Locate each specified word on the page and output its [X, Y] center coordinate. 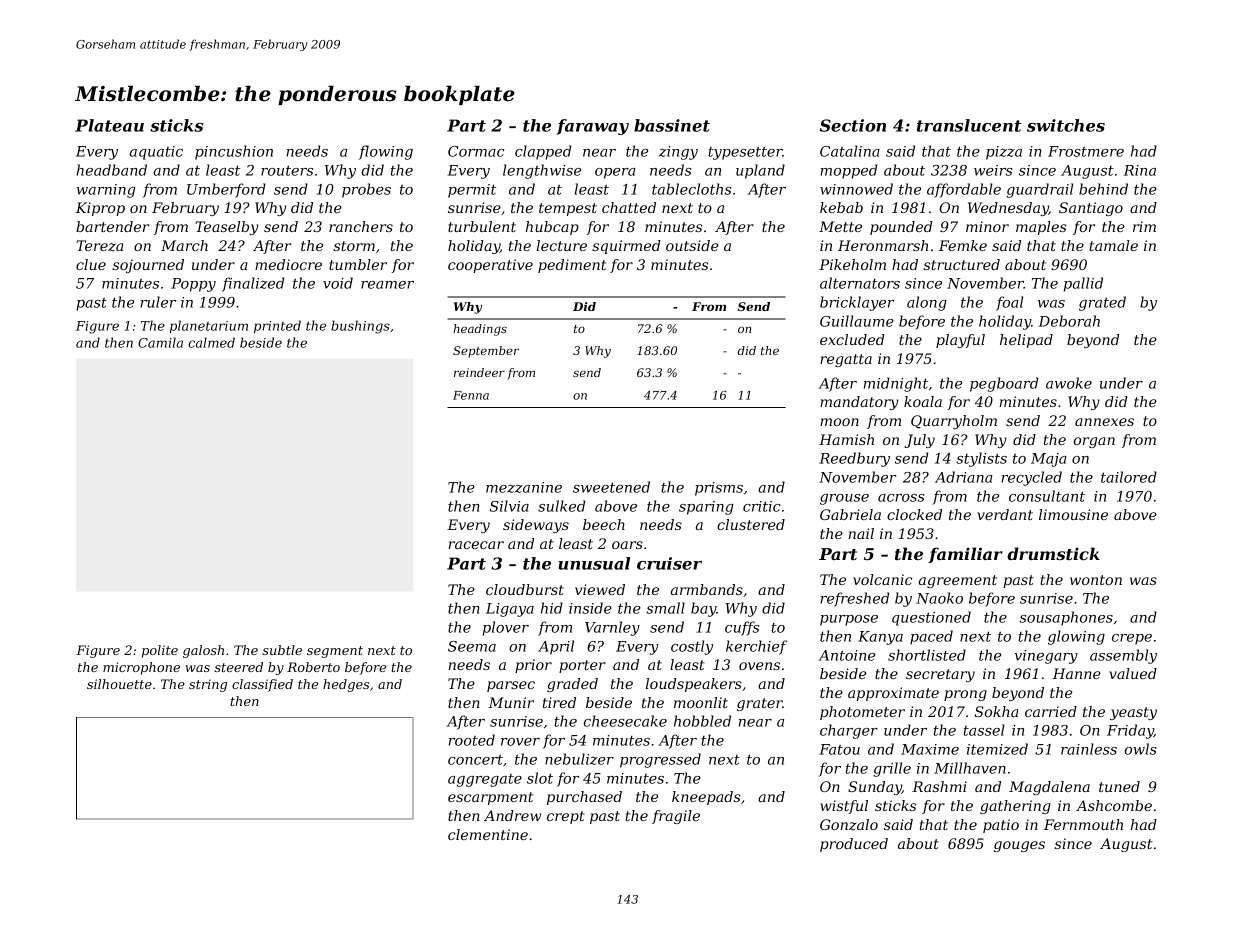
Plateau [109, 125]
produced [854, 845]
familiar [965, 555]
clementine [488, 834]
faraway [593, 127]
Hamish [846, 439]
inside [590, 608]
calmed [211, 342]
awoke [1069, 383]
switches [1066, 125]
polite [160, 651]
